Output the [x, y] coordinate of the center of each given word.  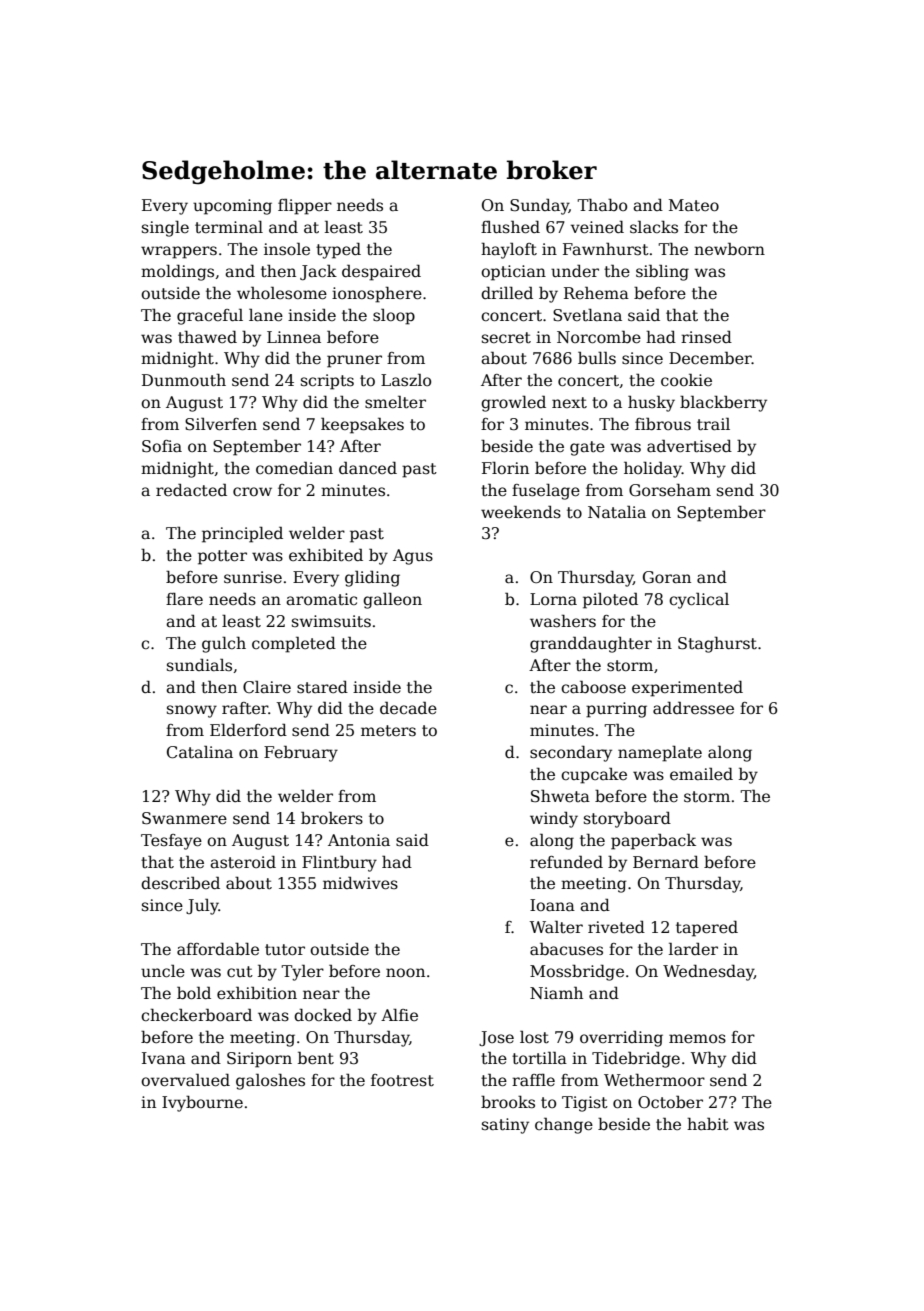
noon [405, 973]
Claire [267, 686]
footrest [402, 1080]
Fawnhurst [606, 248]
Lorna [553, 599]
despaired [381, 272]
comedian [294, 468]
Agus [413, 557]
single [165, 229]
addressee [693, 708]
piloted [610, 600]
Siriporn [259, 1060]
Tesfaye [171, 842]
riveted [616, 927]
